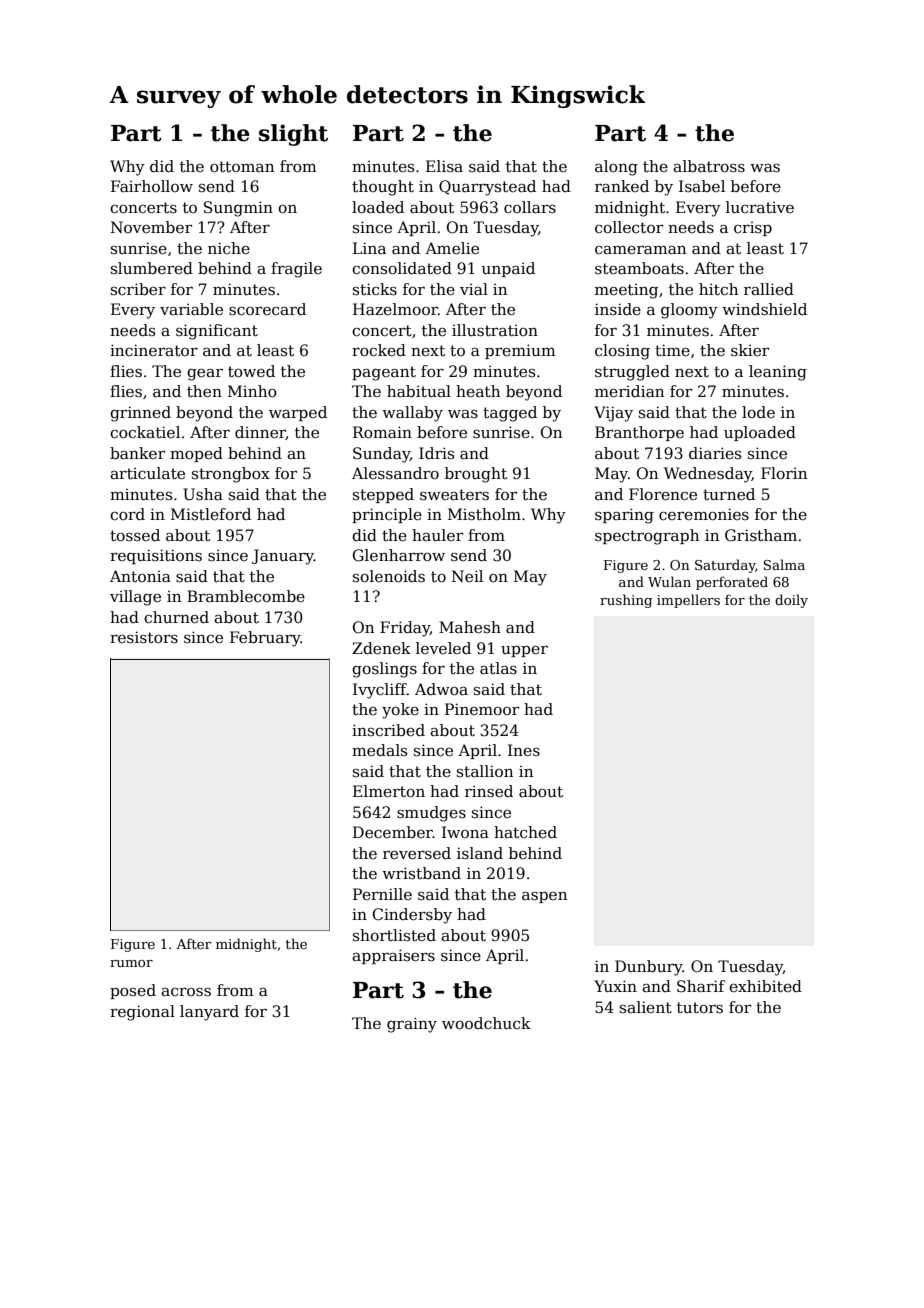 The image size is (924, 1308). I want to click on woodchuck, so click(486, 1023).
